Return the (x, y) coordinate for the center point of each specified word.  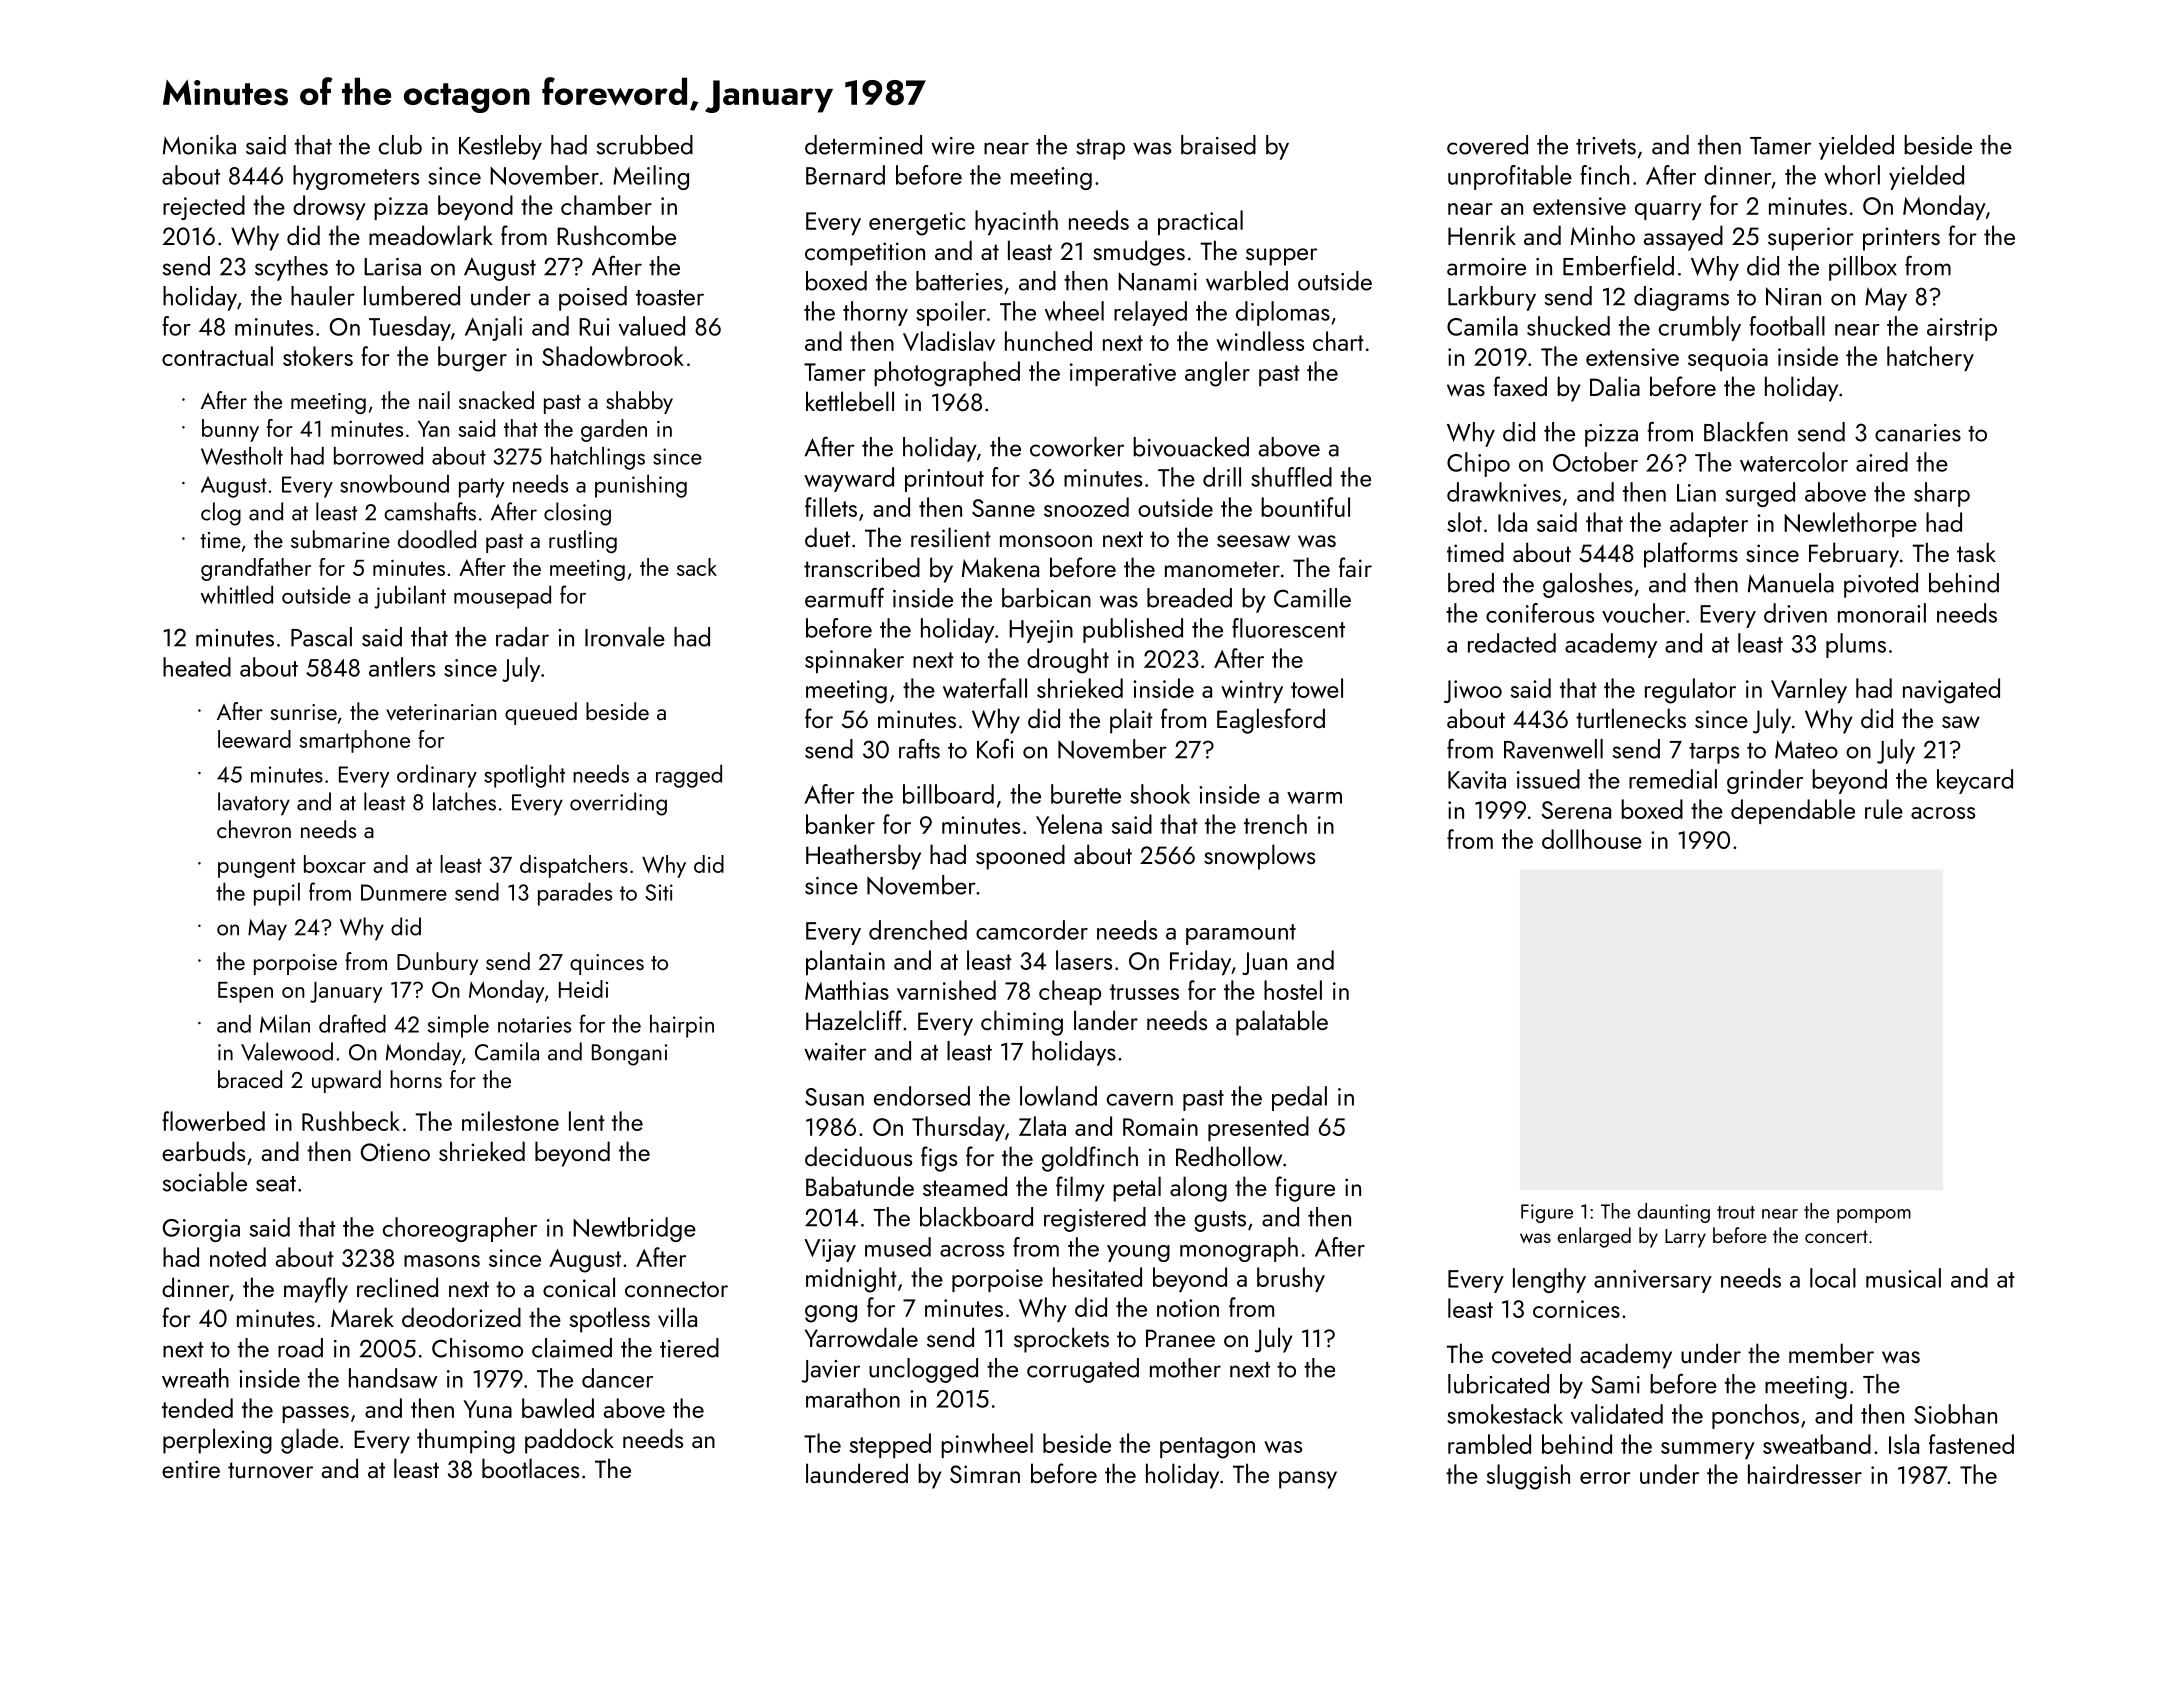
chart (1338, 341)
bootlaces (530, 1468)
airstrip (1962, 329)
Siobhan (1955, 1414)
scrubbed (645, 145)
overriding (618, 804)
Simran (985, 1474)
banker (840, 824)
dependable (1793, 811)
